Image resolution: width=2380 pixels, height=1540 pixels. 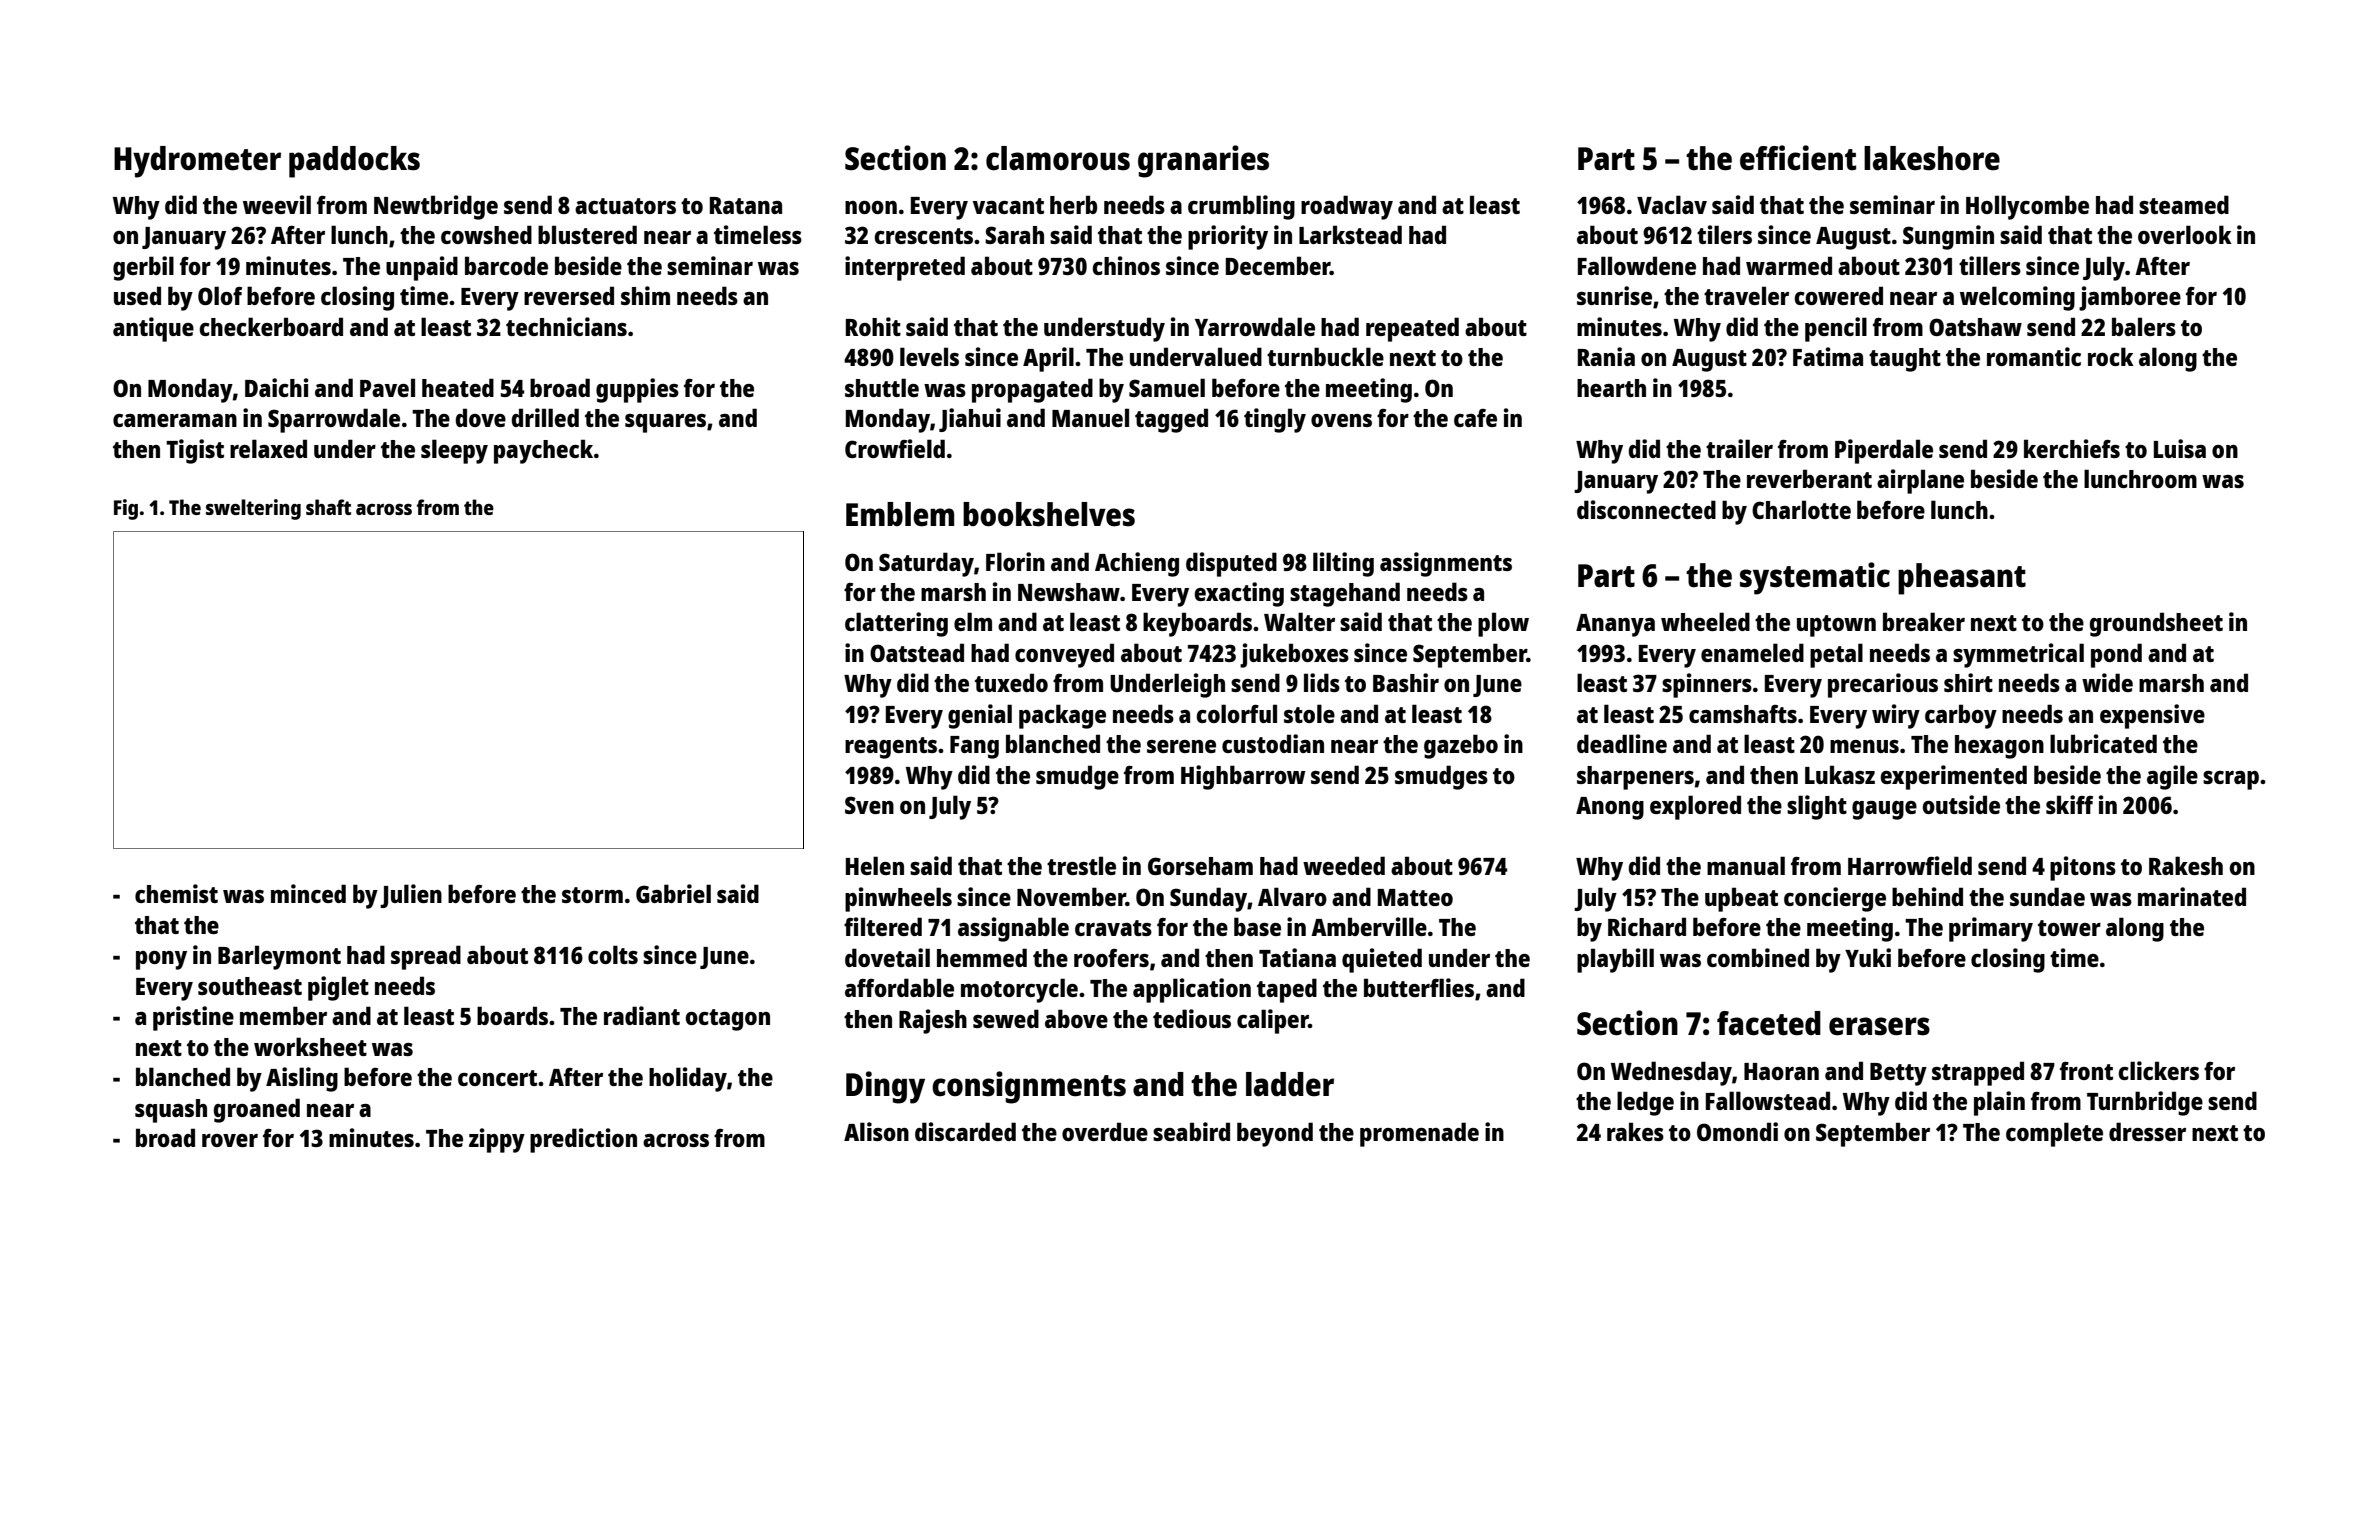 I want to click on Florin, so click(x=1015, y=561).
